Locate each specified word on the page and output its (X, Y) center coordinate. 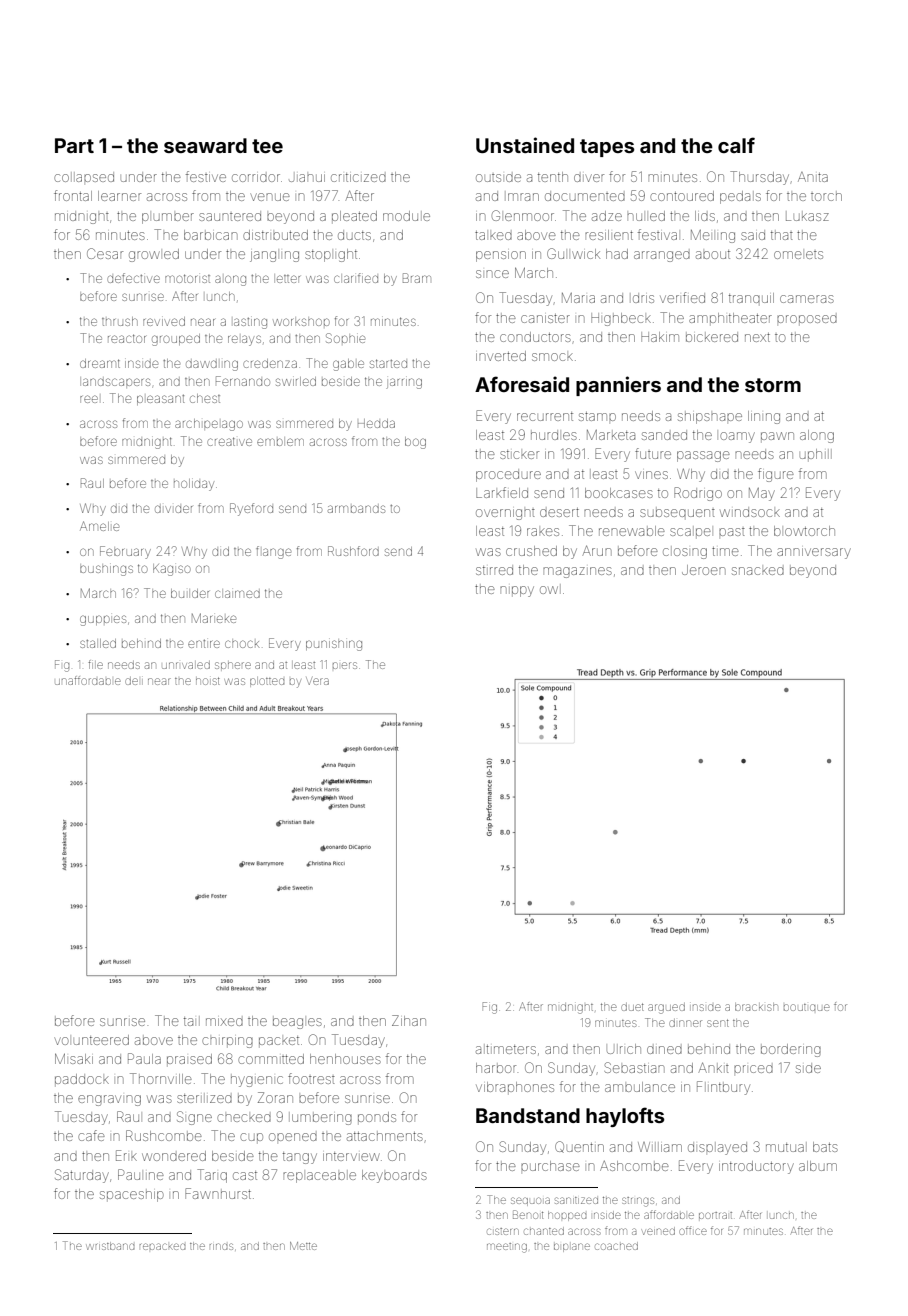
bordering (791, 1050)
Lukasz (807, 217)
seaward (205, 145)
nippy (517, 591)
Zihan (409, 1020)
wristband (110, 1246)
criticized (358, 177)
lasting (250, 323)
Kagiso (172, 570)
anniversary (814, 553)
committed (271, 1059)
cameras (807, 299)
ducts (354, 235)
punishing (334, 645)
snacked (758, 571)
